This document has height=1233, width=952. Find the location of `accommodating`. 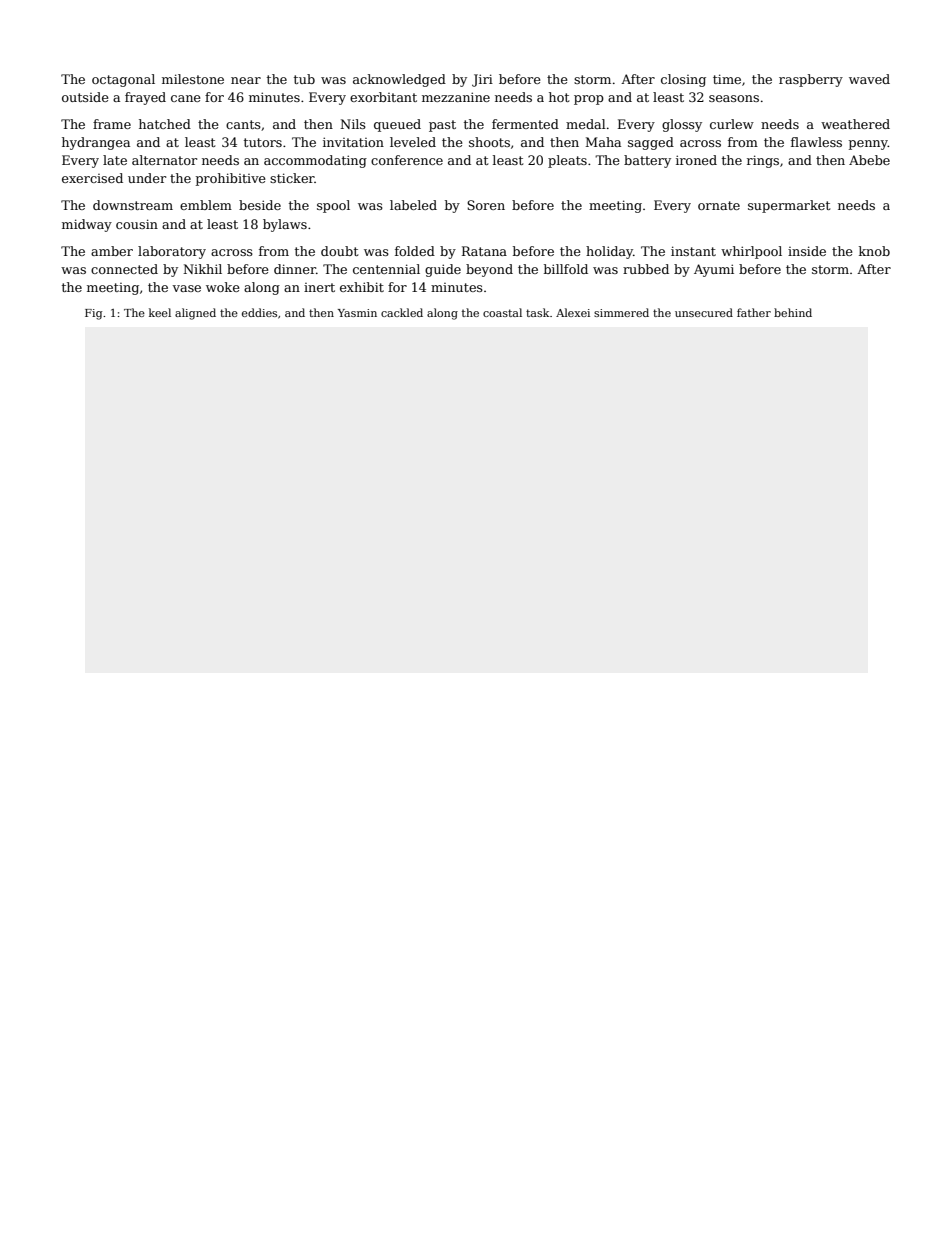

accommodating is located at coordinates (315, 161).
